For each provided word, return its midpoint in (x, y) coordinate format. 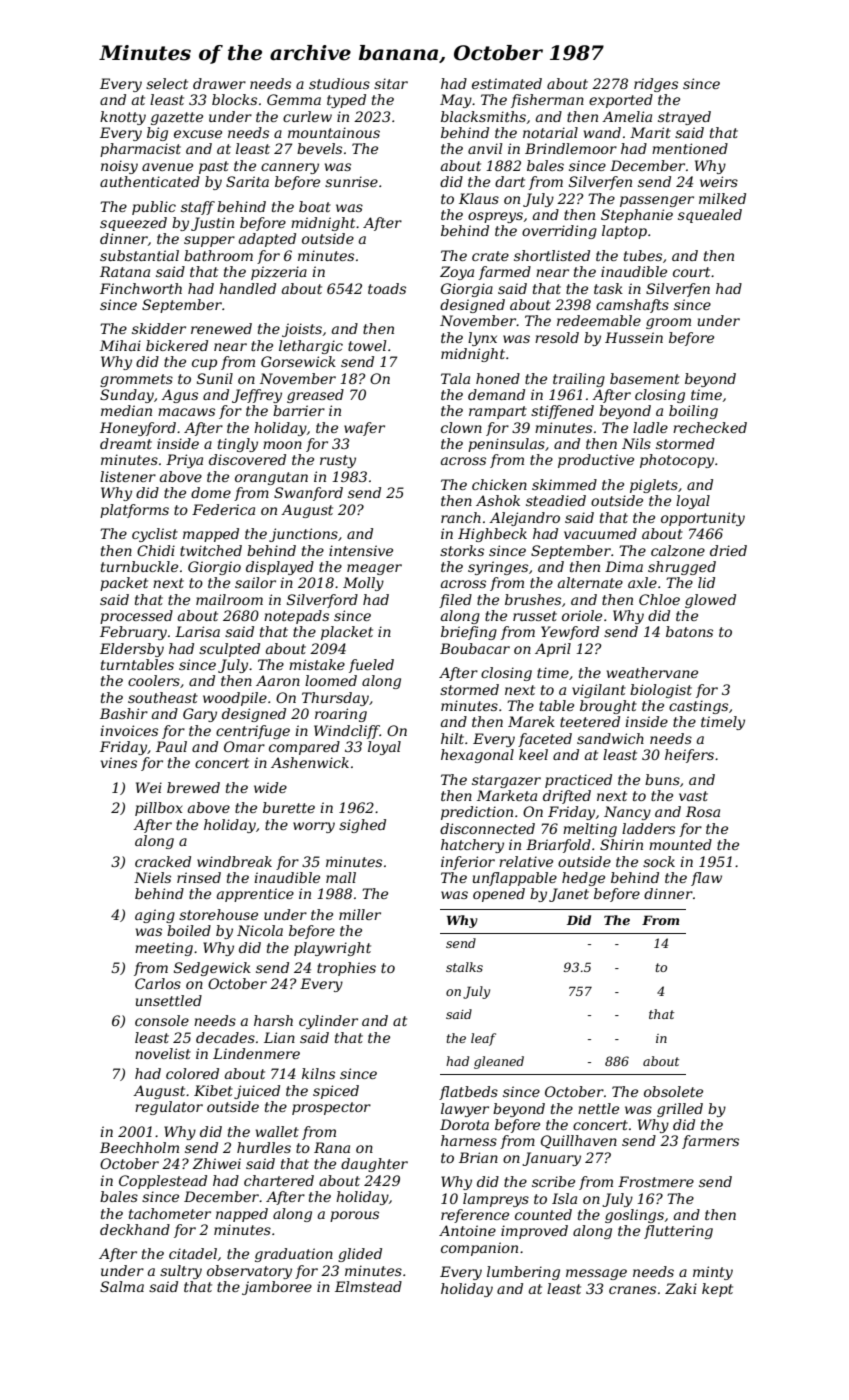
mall (341, 877)
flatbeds (468, 1093)
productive (596, 461)
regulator (169, 1108)
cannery (290, 168)
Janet (569, 895)
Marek (531, 721)
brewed (193, 787)
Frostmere (656, 1181)
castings (698, 707)
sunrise (351, 181)
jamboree (277, 1288)
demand (496, 394)
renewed (221, 328)
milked (722, 198)
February (133, 633)
